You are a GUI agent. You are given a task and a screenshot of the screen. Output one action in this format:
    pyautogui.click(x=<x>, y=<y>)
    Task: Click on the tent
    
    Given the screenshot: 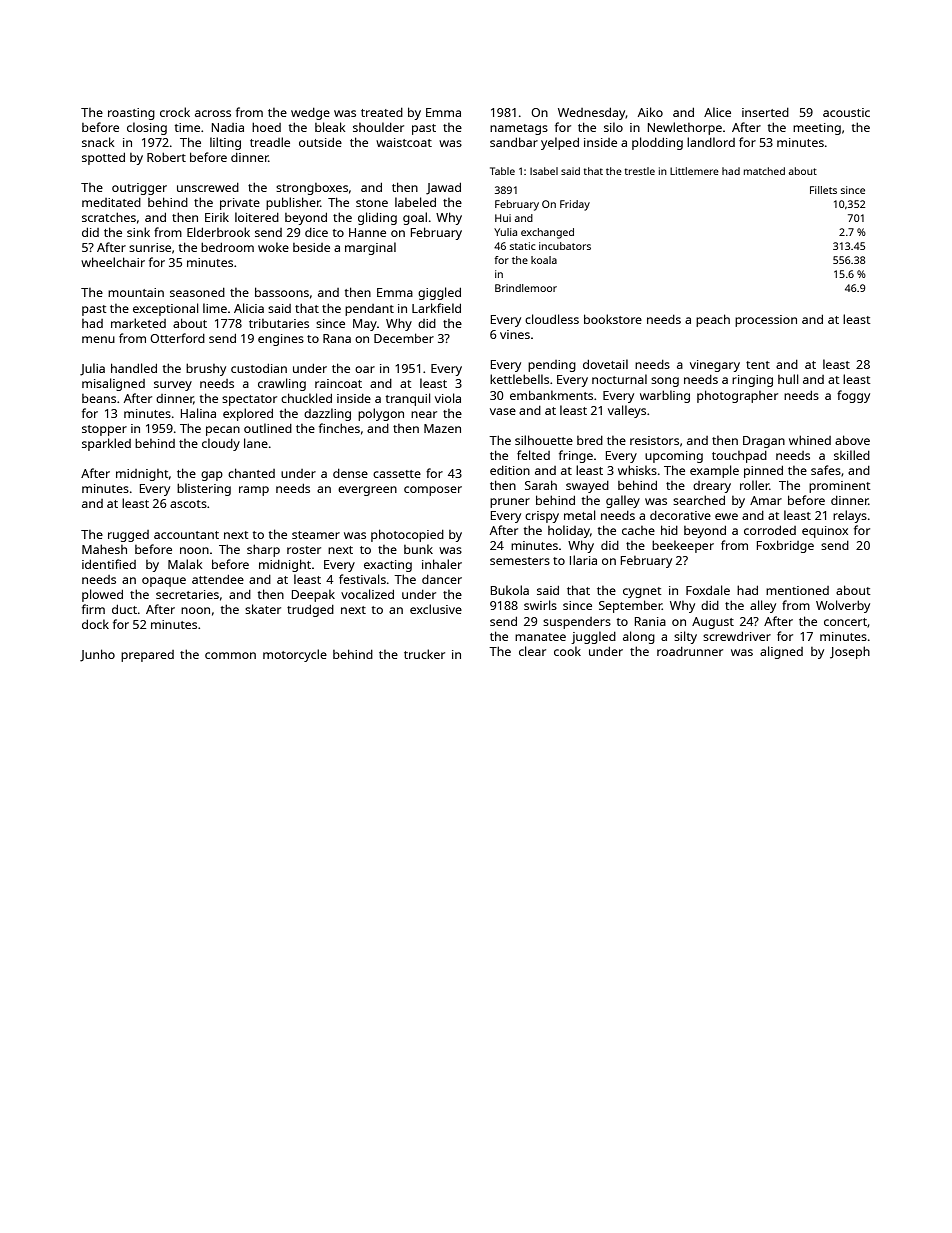 What is the action you would take?
    pyautogui.click(x=758, y=365)
